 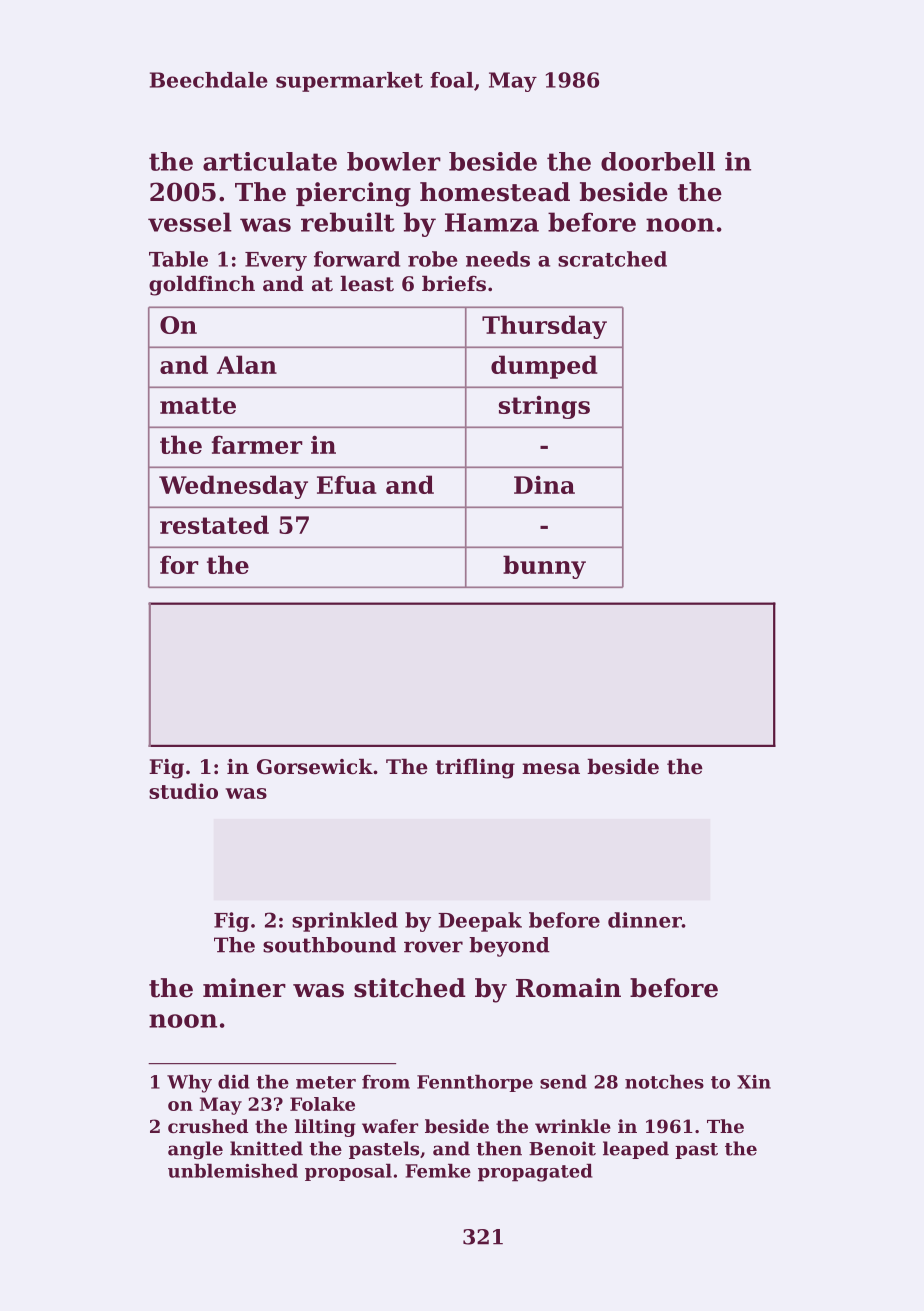 I want to click on restated, so click(x=214, y=524).
